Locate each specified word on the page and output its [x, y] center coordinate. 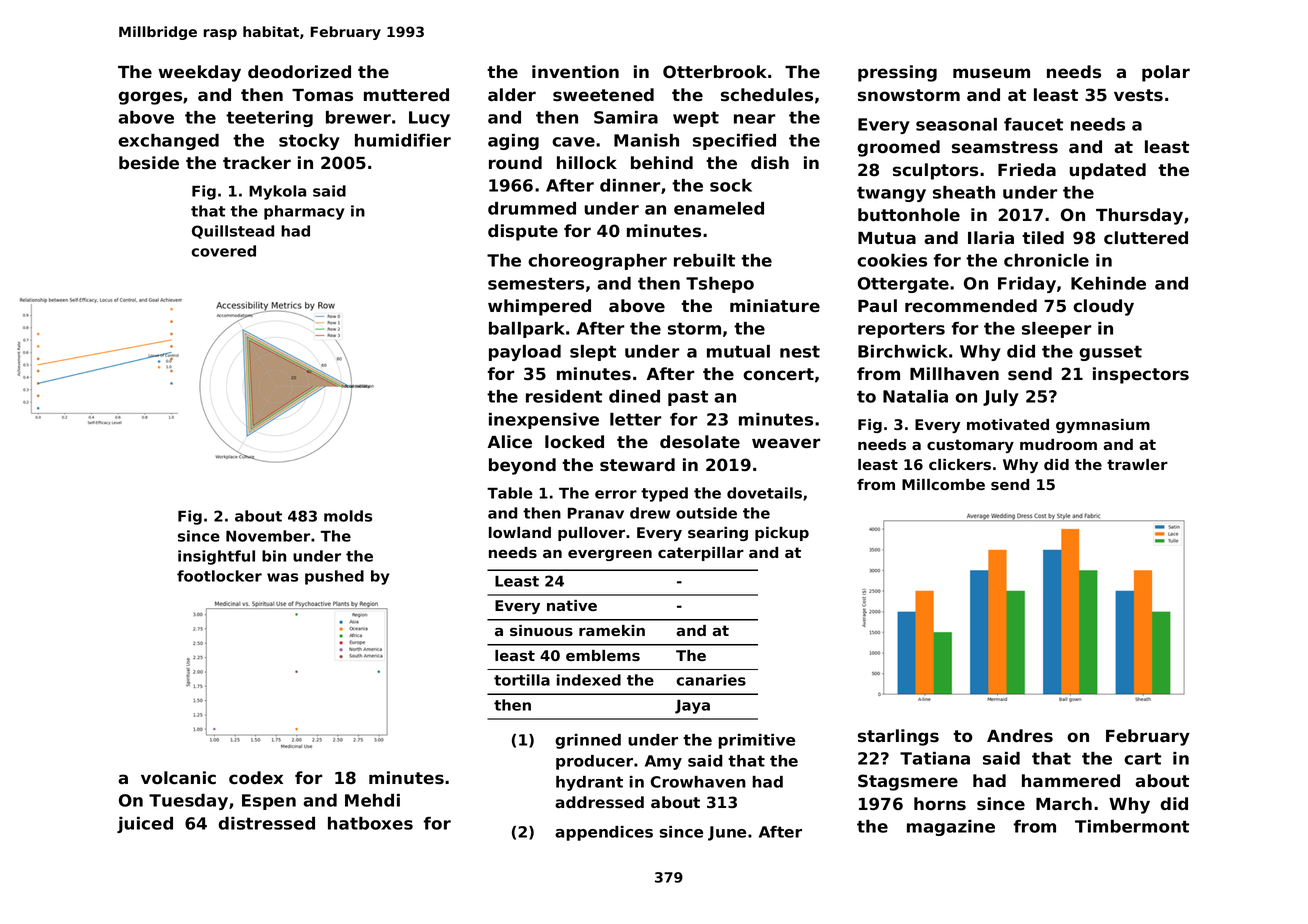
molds [348, 516]
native [572, 605]
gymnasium [1103, 426]
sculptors [935, 171]
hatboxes [370, 823]
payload [525, 353]
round [515, 163]
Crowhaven [698, 782]
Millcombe [943, 484]
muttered [406, 95]
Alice [510, 441]
